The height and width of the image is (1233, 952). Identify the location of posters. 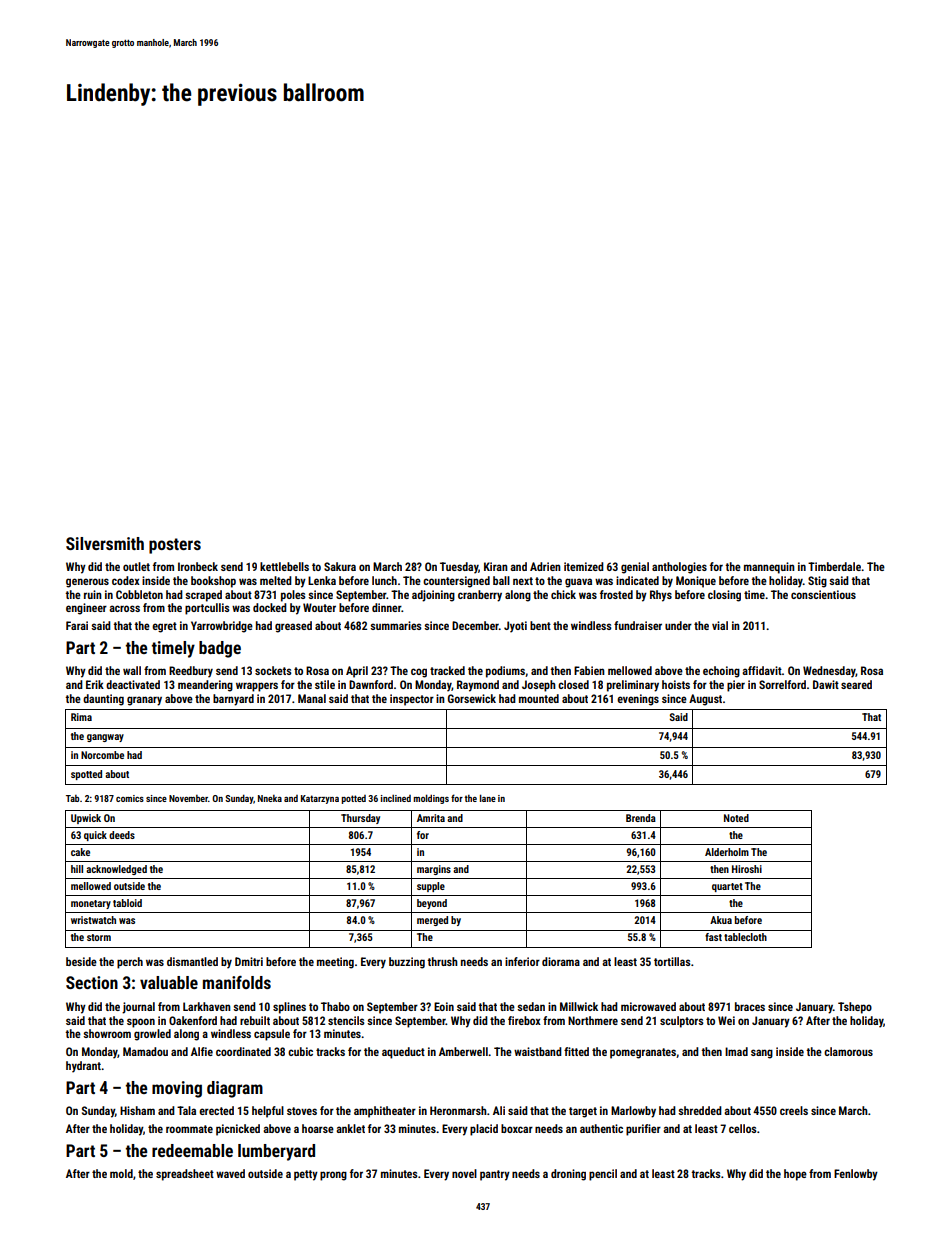
(175, 546).
